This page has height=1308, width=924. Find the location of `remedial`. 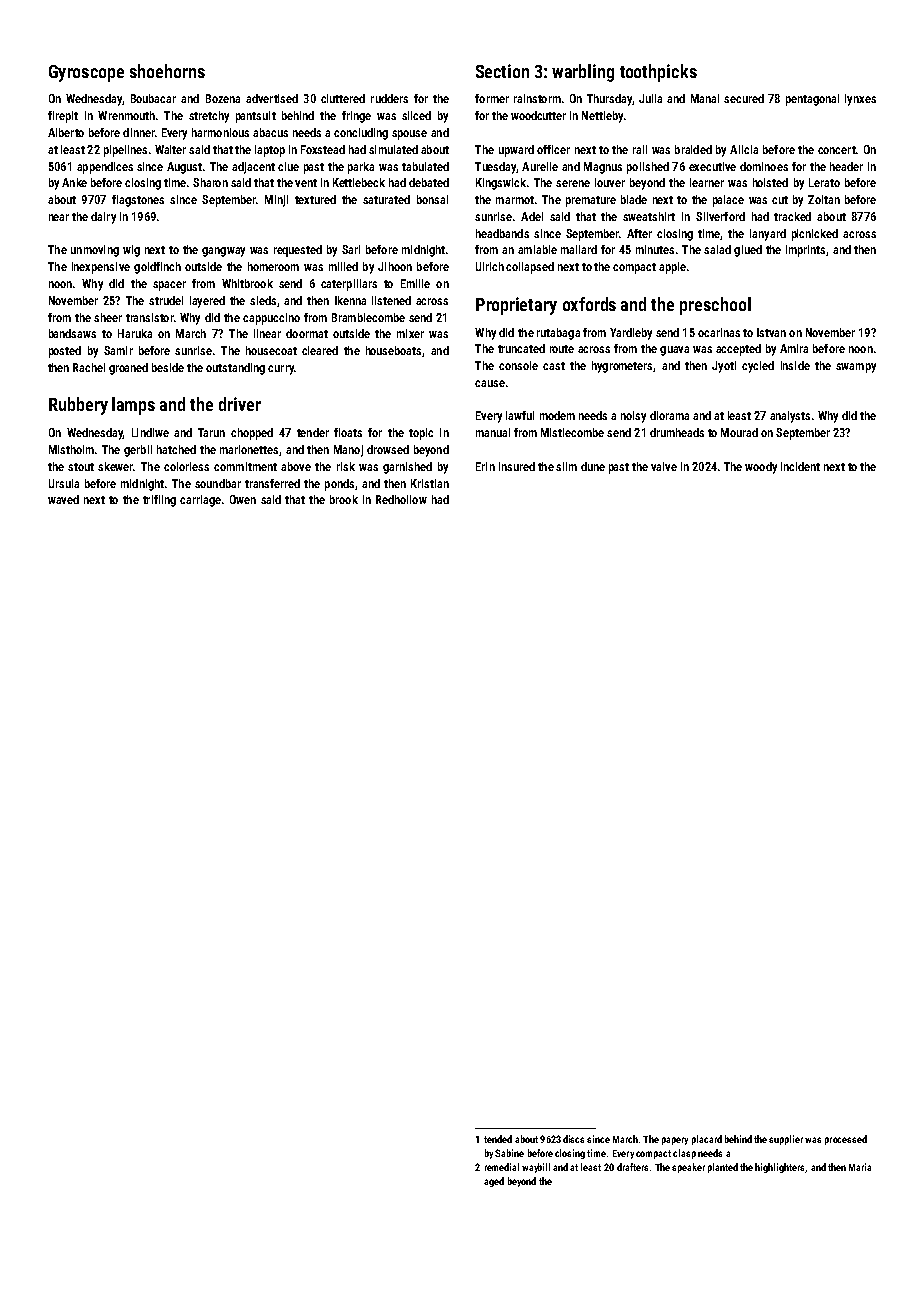

remedial is located at coordinates (502, 1167).
